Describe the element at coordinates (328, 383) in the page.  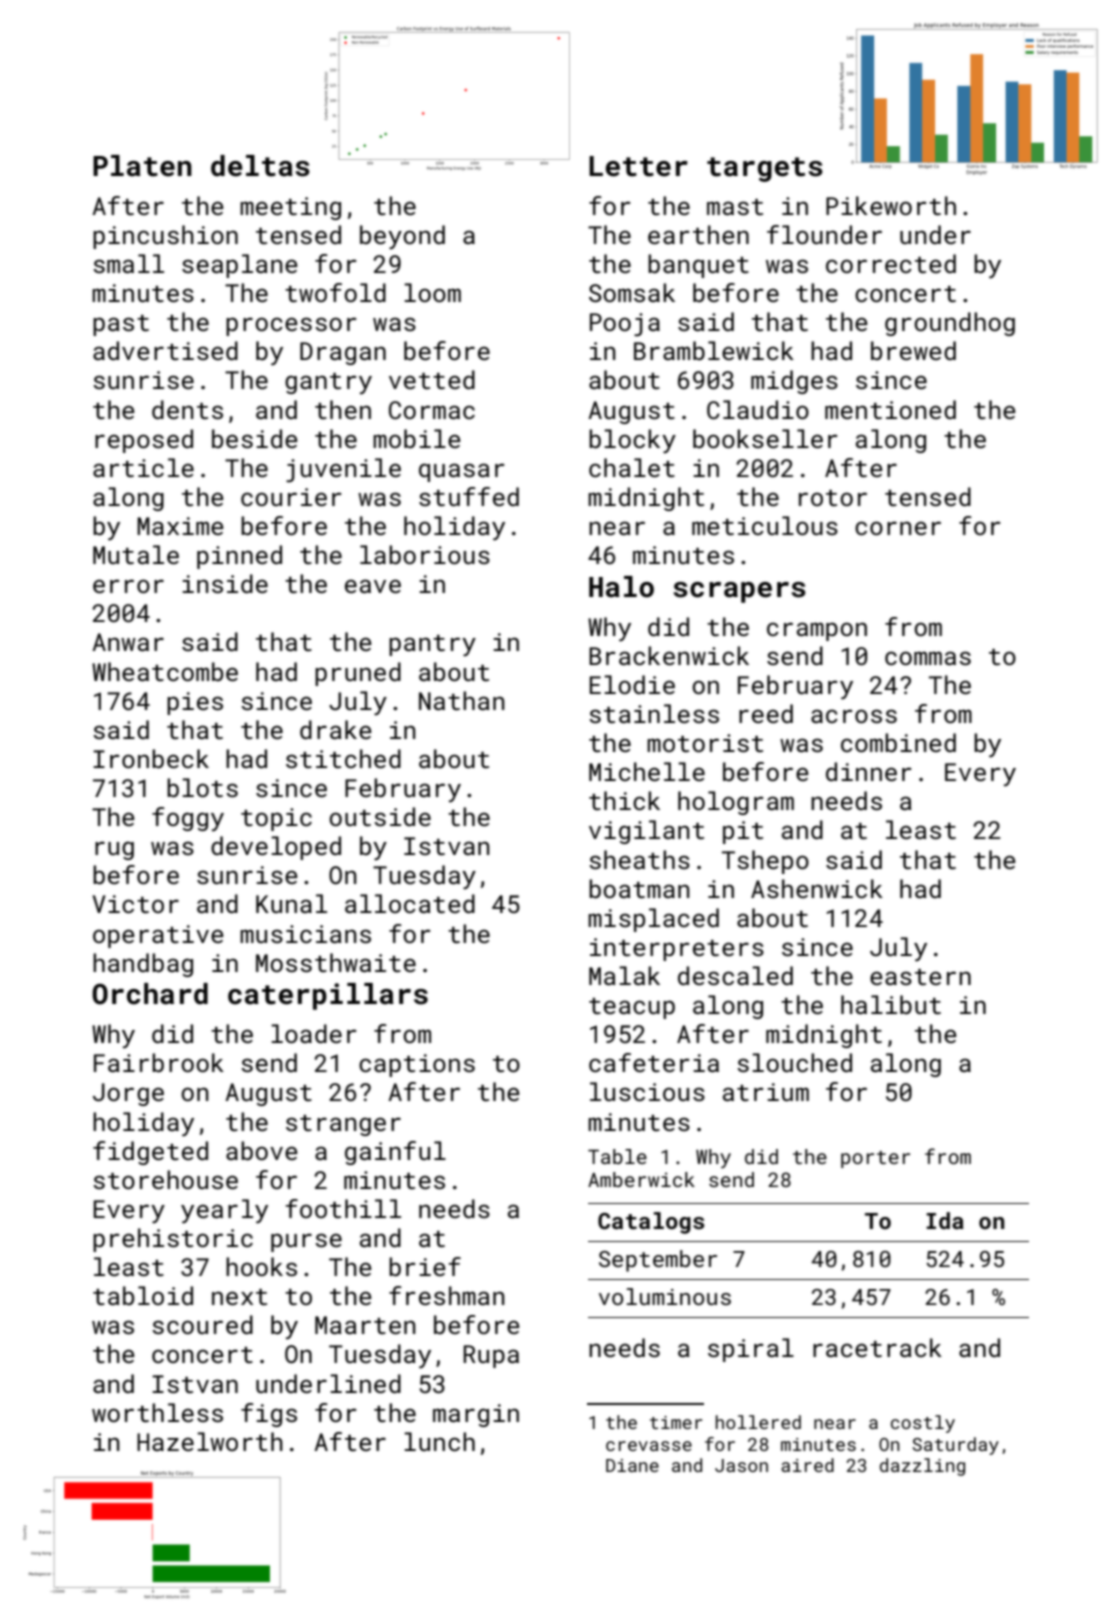
I see `gantry` at that location.
